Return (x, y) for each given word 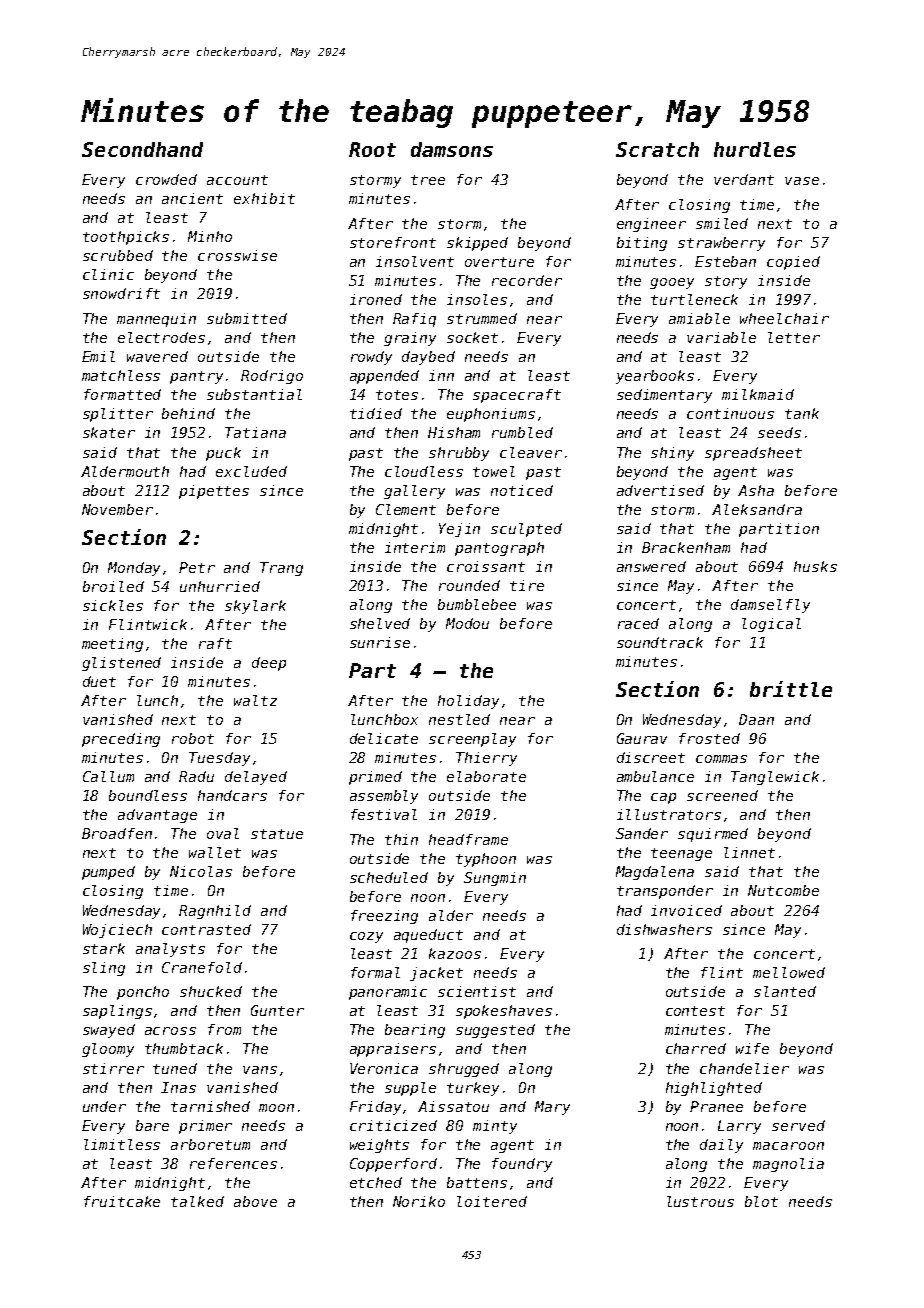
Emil (98, 356)
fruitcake (122, 1201)
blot (761, 1201)
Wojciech (117, 931)
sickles (113, 605)
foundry (522, 1165)
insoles (477, 299)
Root (372, 149)
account (237, 180)
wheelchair (784, 318)
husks (815, 566)
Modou (467, 623)
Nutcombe (783, 890)
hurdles (755, 149)
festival (384, 814)
